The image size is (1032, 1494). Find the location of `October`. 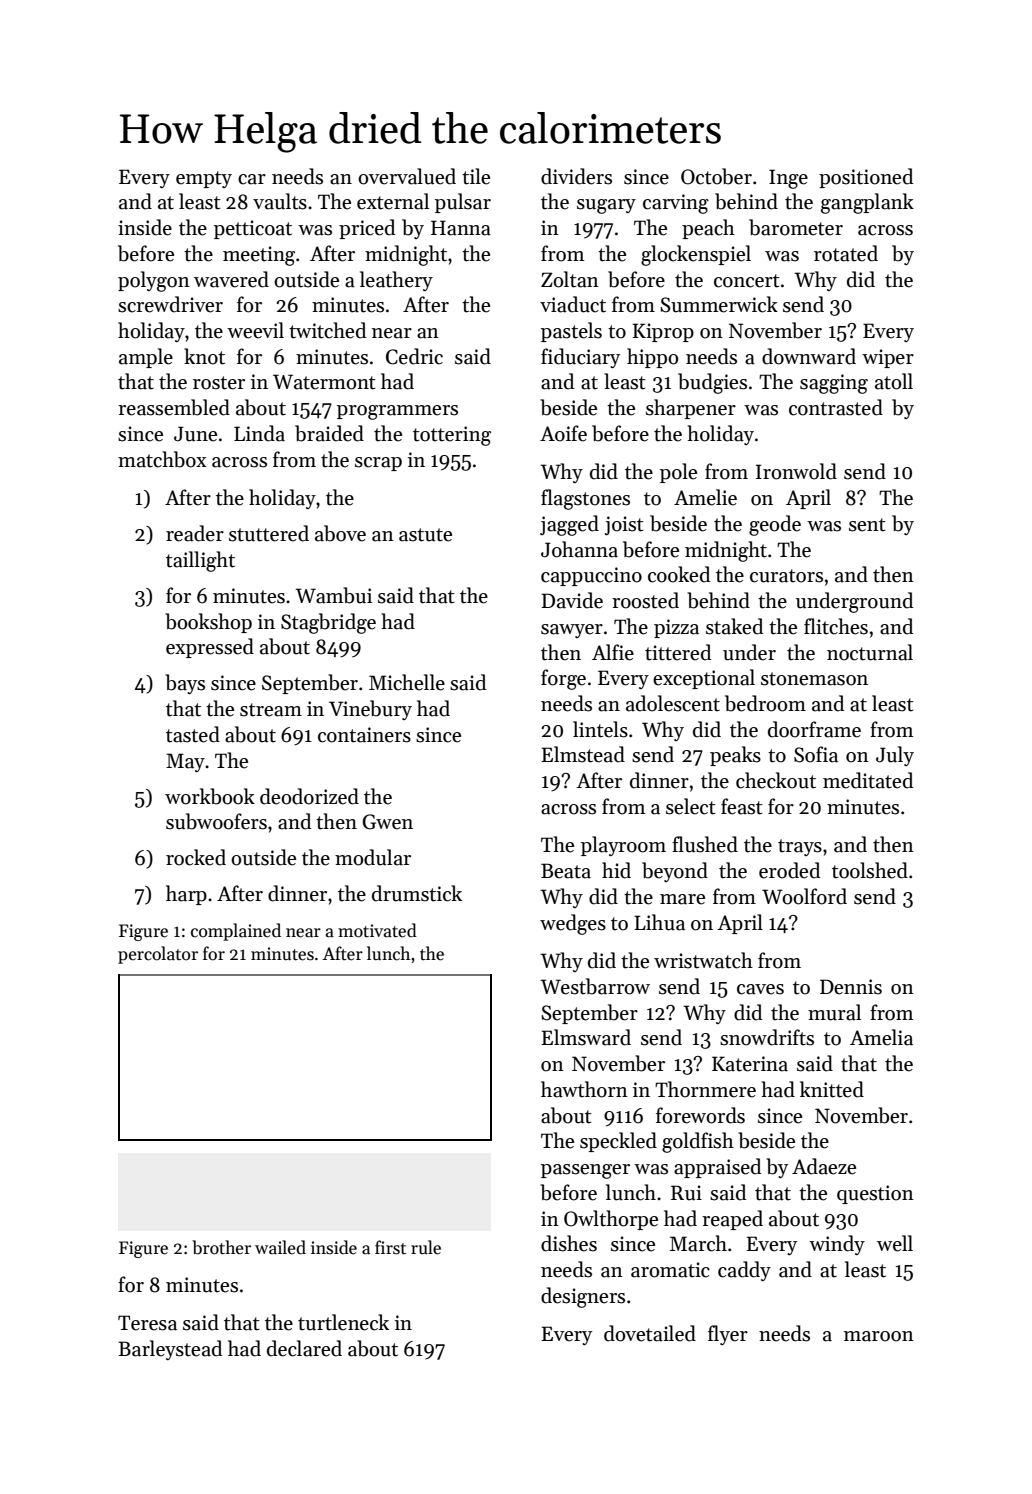

October is located at coordinates (716, 176).
